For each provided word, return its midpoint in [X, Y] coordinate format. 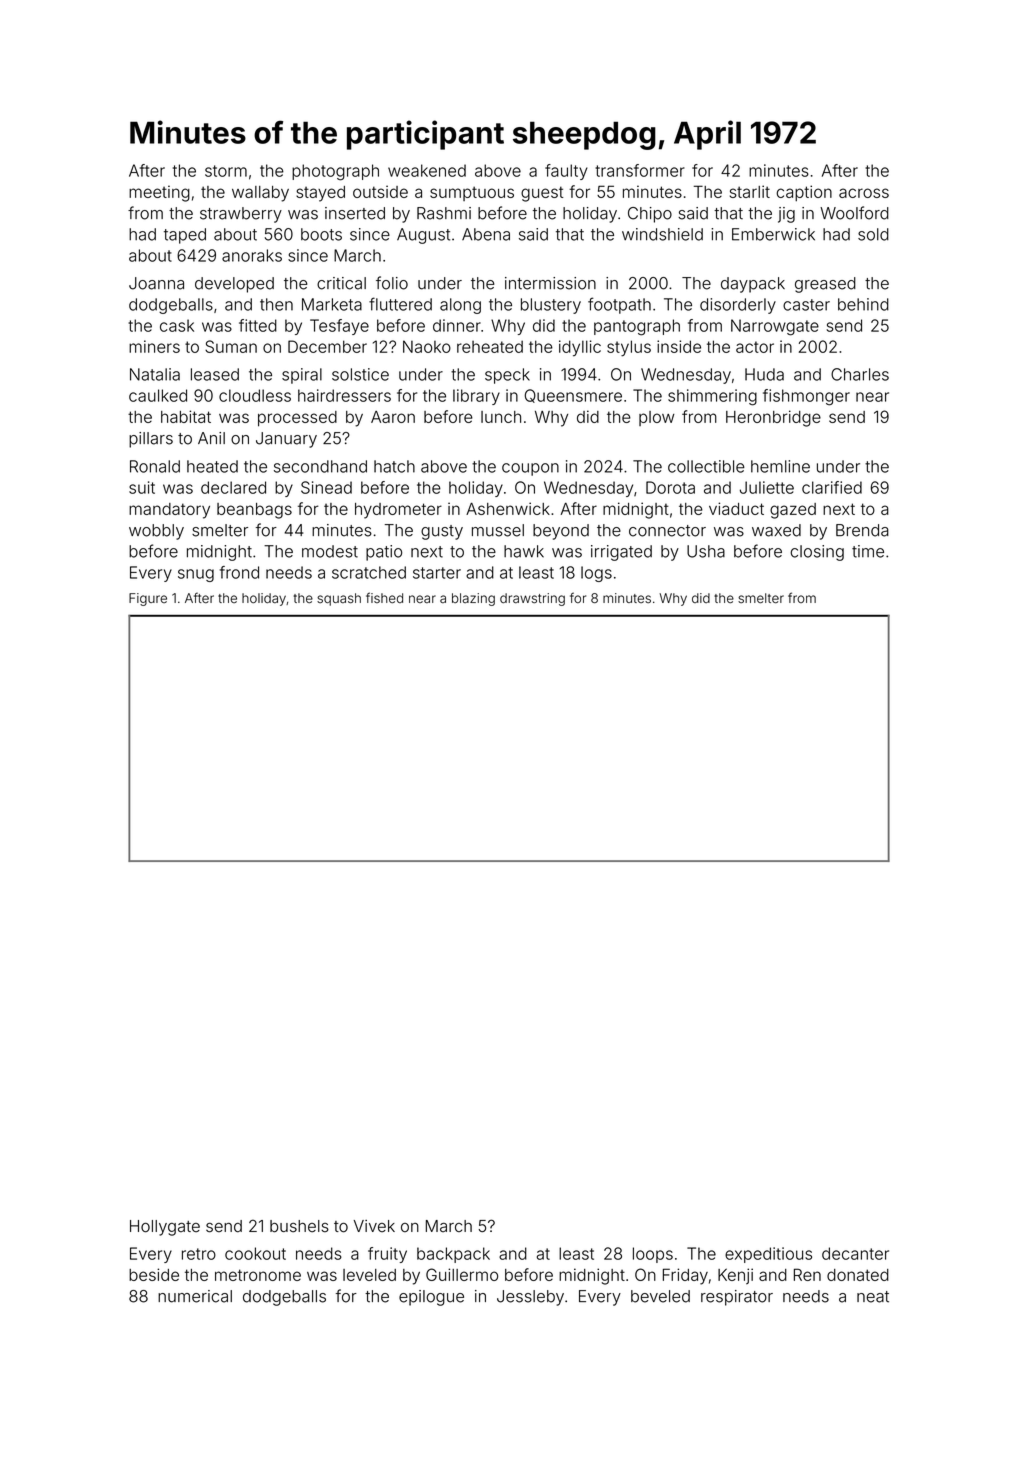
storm [226, 171]
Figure [148, 599]
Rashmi [444, 213]
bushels [299, 1226]
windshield [662, 234]
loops [653, 1255]
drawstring [532, 599]
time [868, 551]
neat [873, 1297]
